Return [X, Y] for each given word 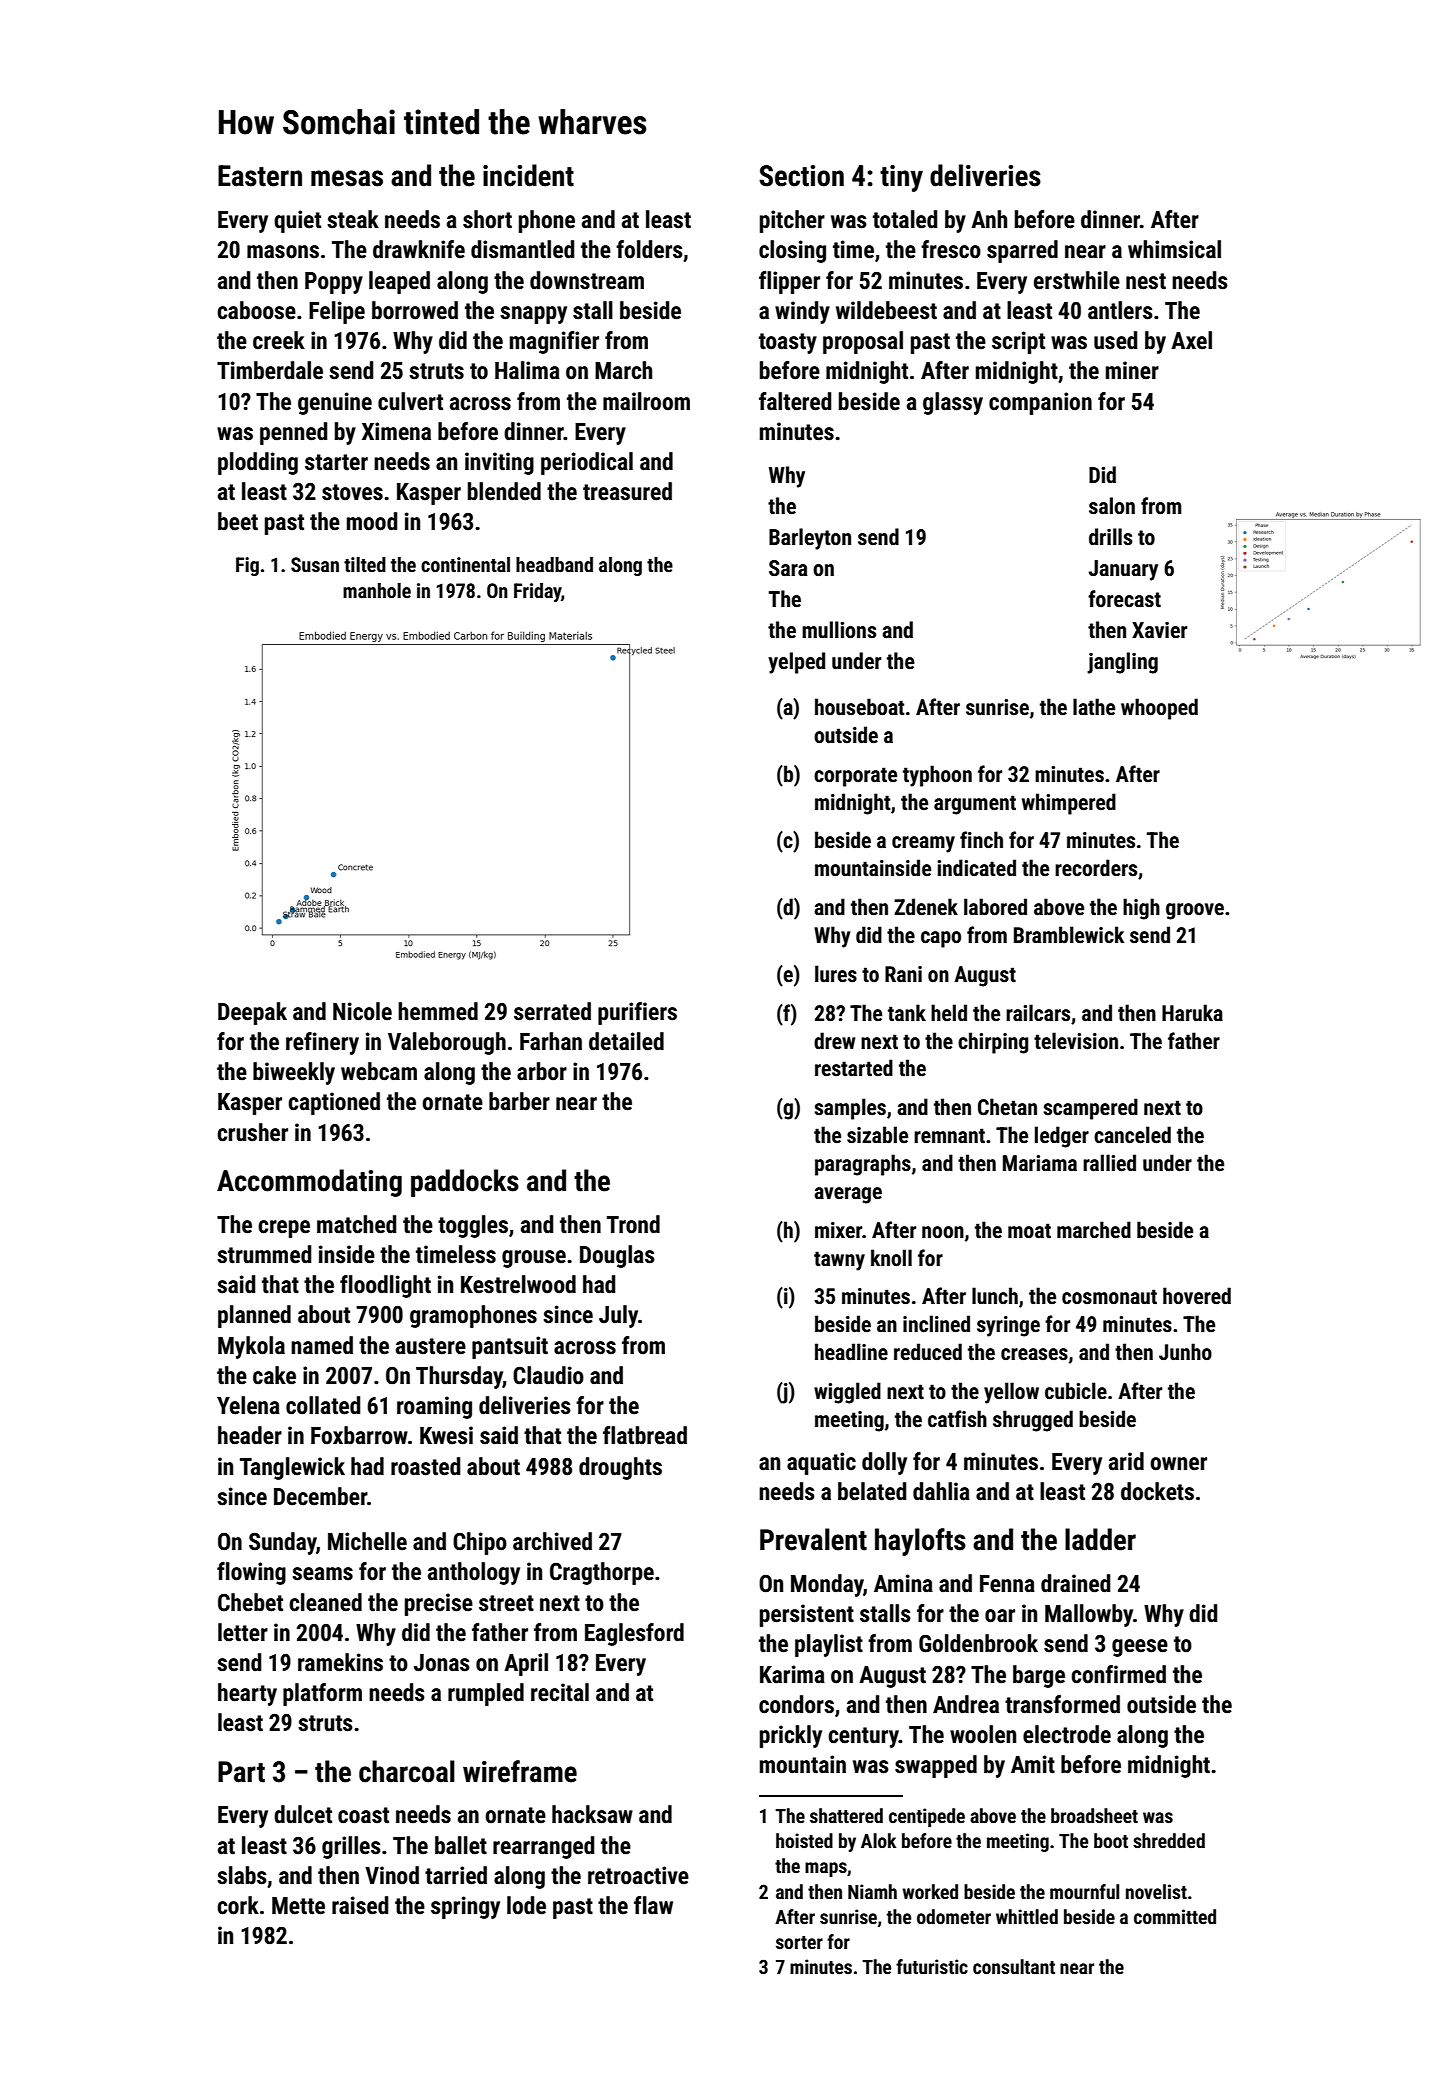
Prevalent [813, 1539]
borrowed [415, 310]
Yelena [248, 1405]
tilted [365, 564]
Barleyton [810, 539]
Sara [788, 568]
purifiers [637, 1013]
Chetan [1007, 1107]
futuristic [932, 1966]
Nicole [362, 1011]
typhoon [937, 776]
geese [1140, 1648]
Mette [298, 1906]
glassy [953, 403]
